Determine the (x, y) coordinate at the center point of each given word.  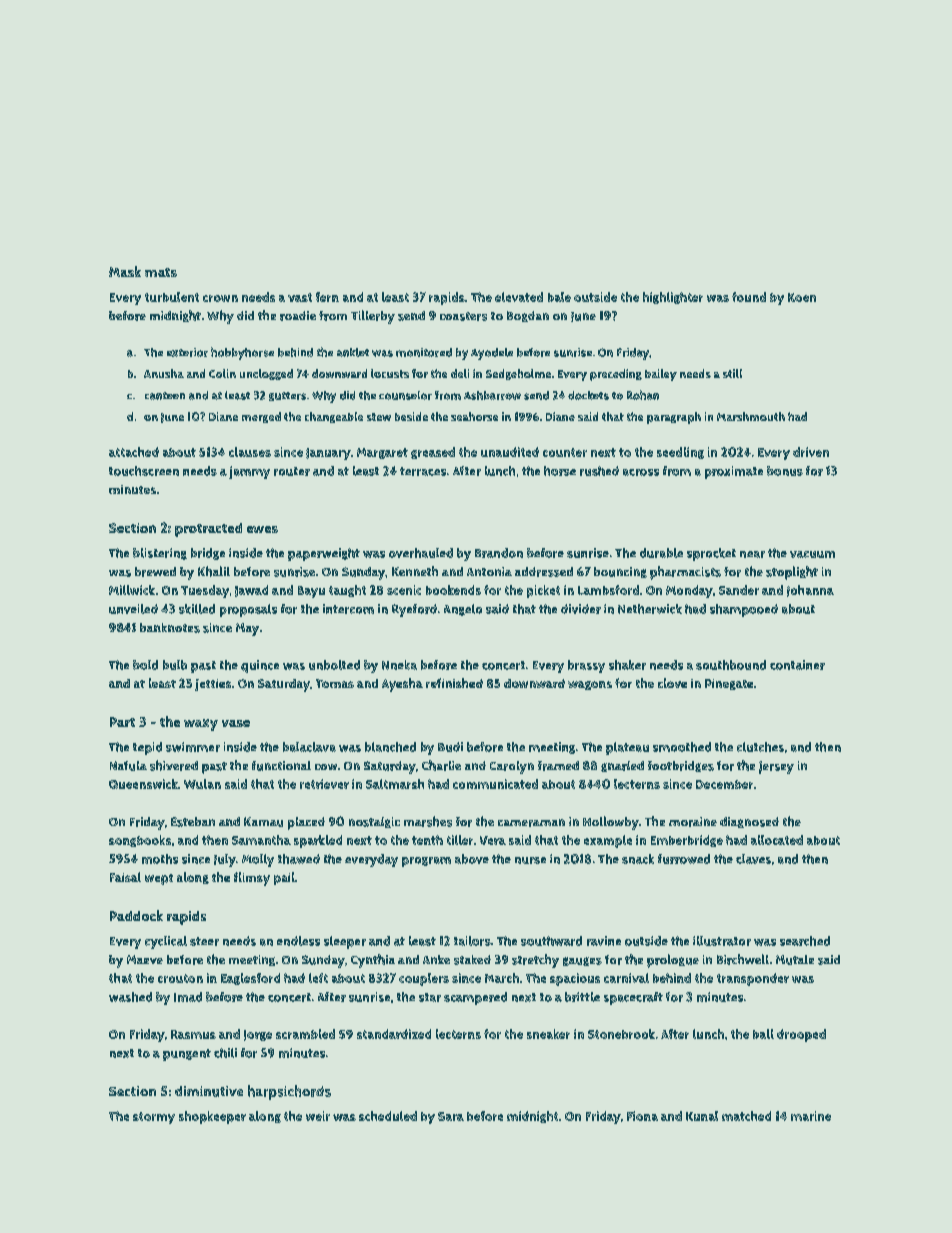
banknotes (170, 628)
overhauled (421, 553)
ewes (262, 529)
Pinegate (729, 684)
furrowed (684, 859)
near (752, 554)
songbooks (140, 841)
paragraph (674, 418)
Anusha (164, 373)
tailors (472, 941)
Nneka (399, 665)
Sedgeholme (518, 374)
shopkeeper (212, 1117)
